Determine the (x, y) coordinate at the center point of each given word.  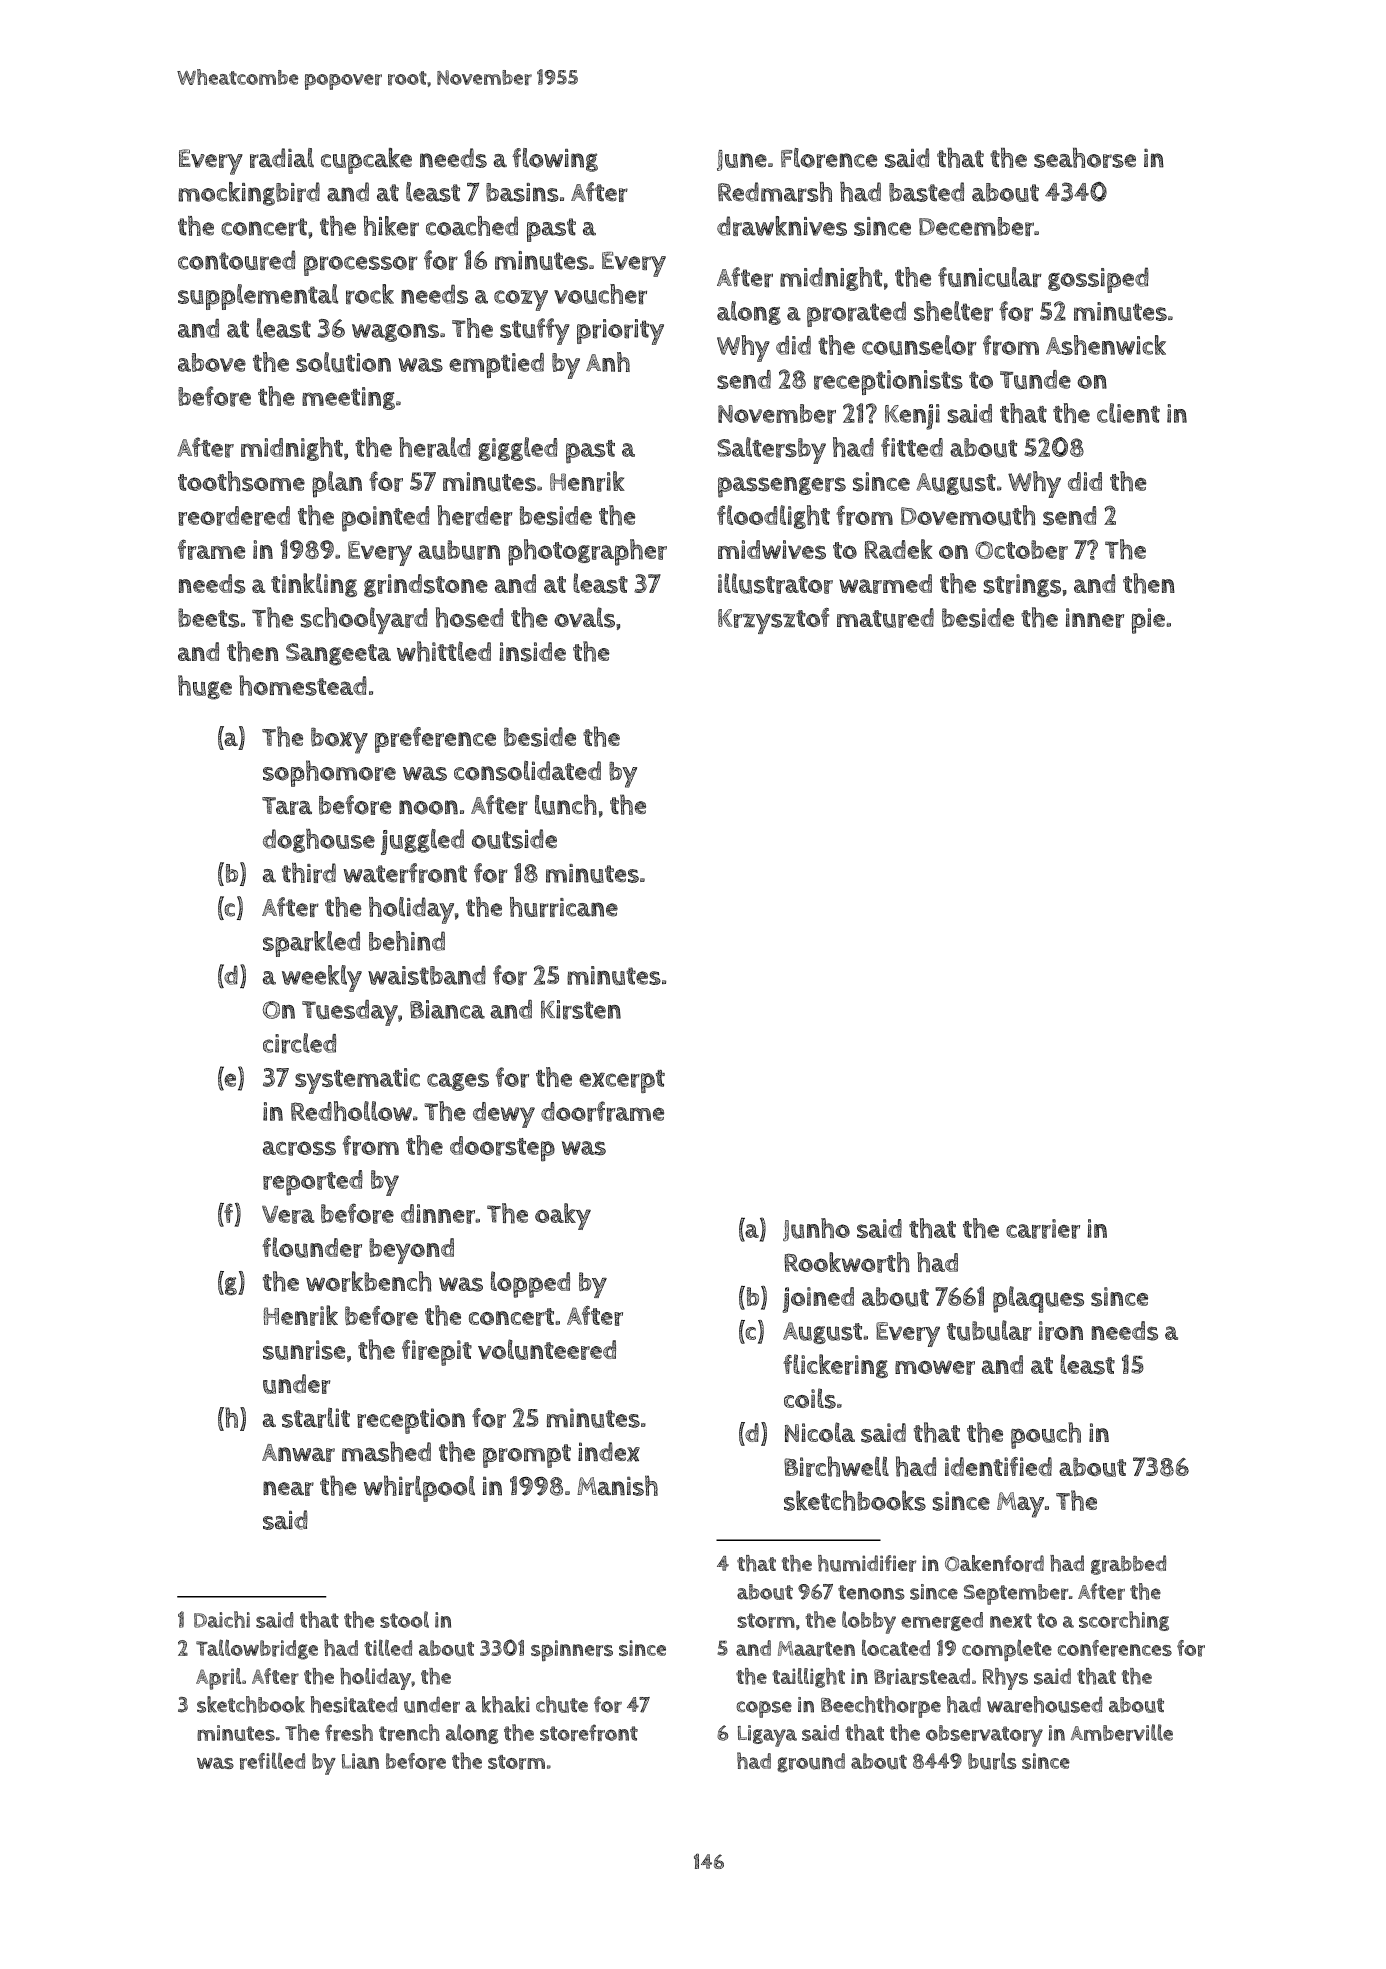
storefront (589, 1732)
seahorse (1085, 158)
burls (992, 1761)
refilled (272, 1761)
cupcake (366, 161)
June (742, 160)
